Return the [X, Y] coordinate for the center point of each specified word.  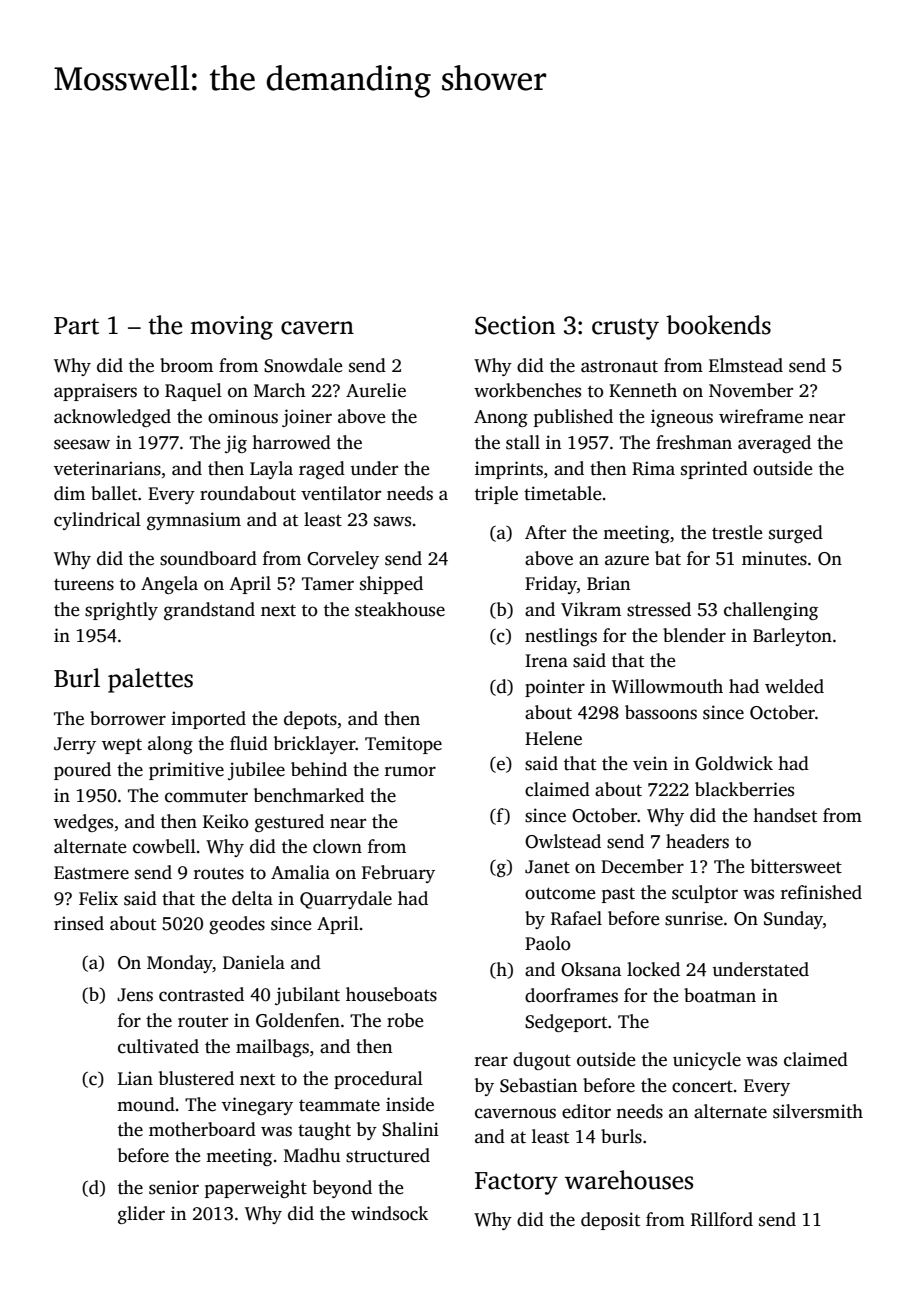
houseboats [391, 994]
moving [231, 328]
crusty [625, 329]
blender [694, 635]
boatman [720, 995]
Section [515, 325]
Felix [98, 898]
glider [141, 1215]
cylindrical [97, 521]
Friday [551, 585]
